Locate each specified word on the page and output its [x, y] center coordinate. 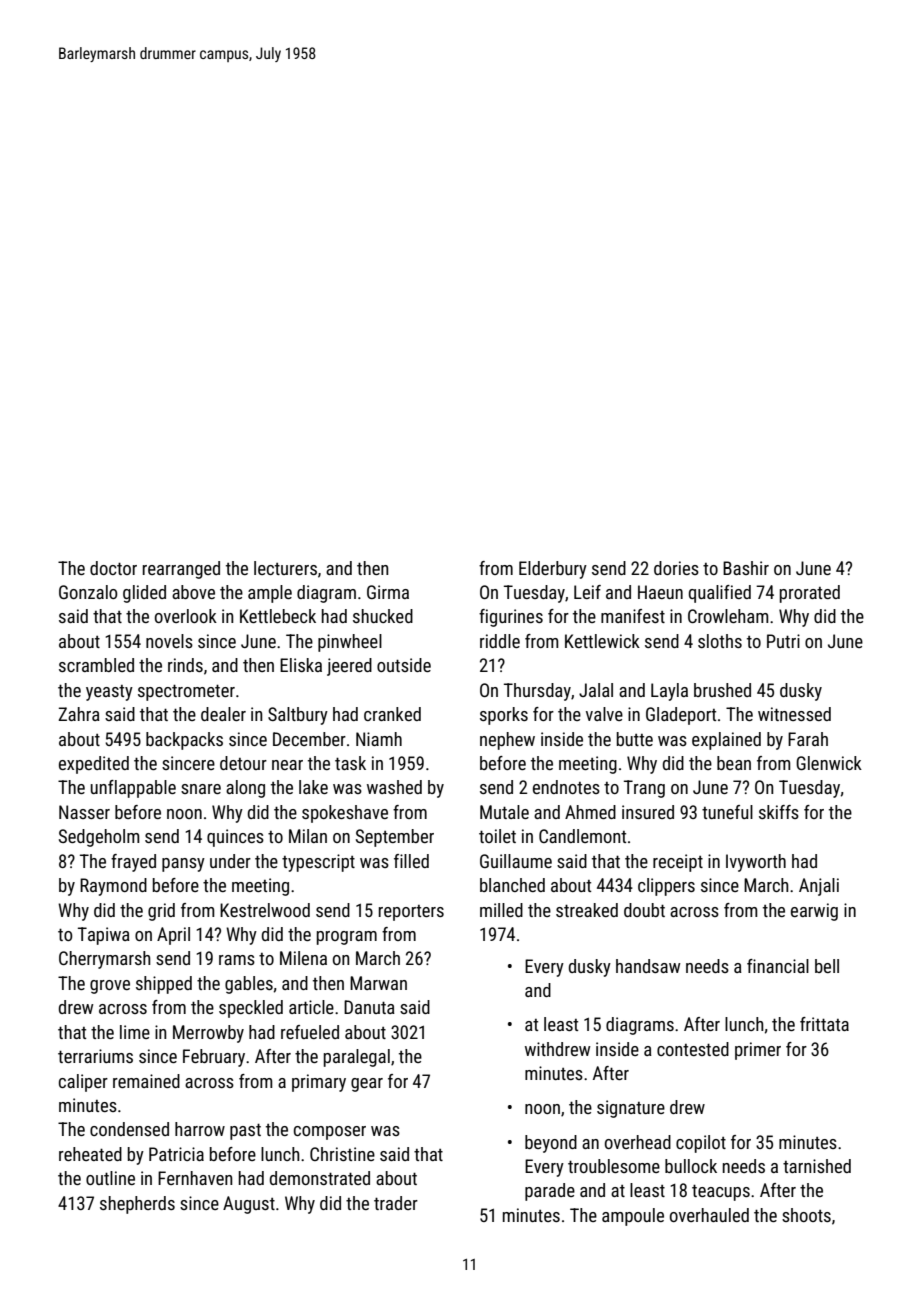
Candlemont [582, 836]
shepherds [137, 1205]
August [249, 1205]
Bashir [746, 568]
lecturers [285, 568]
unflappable [133, 789]
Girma [388, 592]
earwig [814, 912]
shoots [806, 1215]
